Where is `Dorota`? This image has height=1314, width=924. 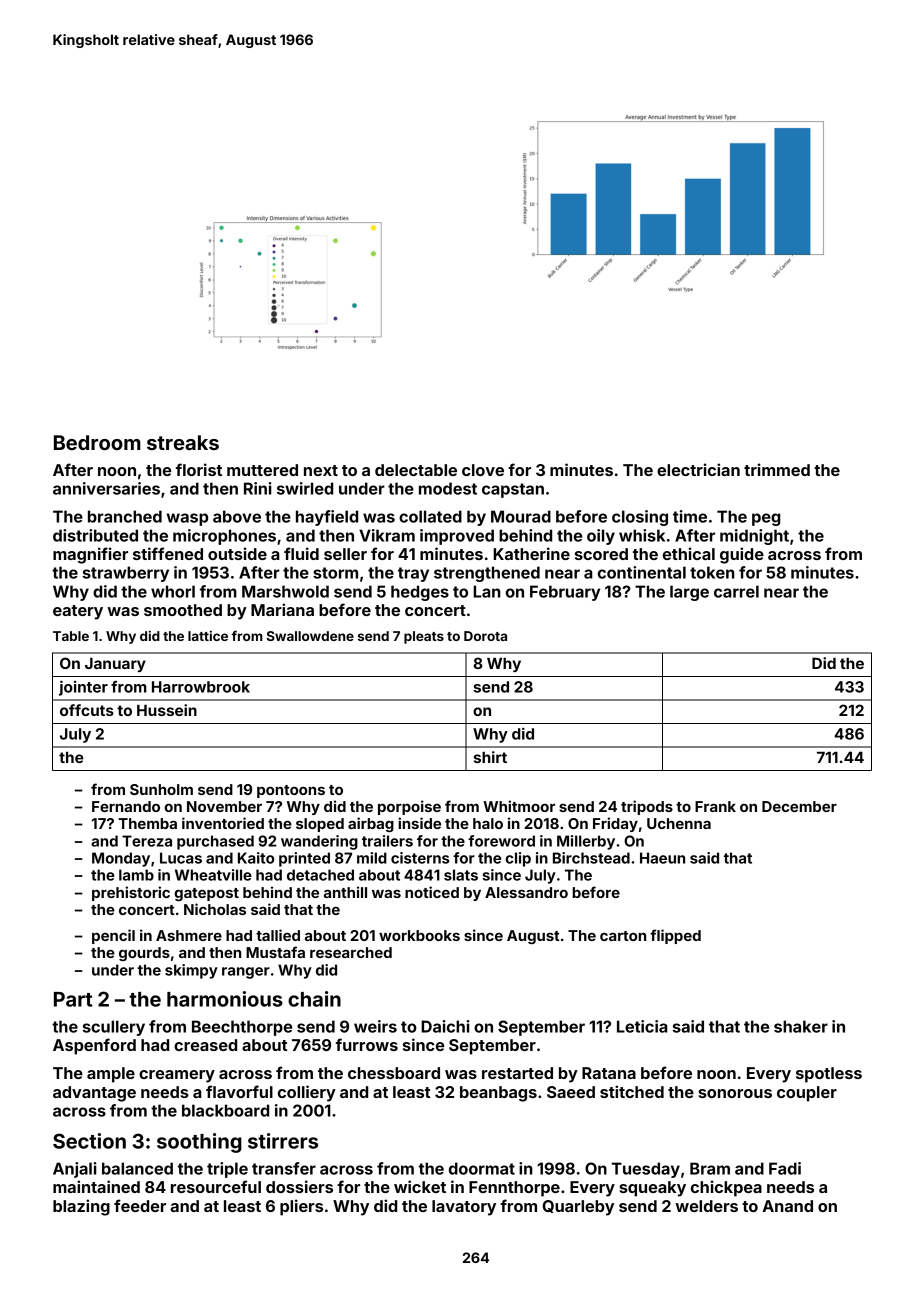 Dorota is located at coordinates (485, 636).
